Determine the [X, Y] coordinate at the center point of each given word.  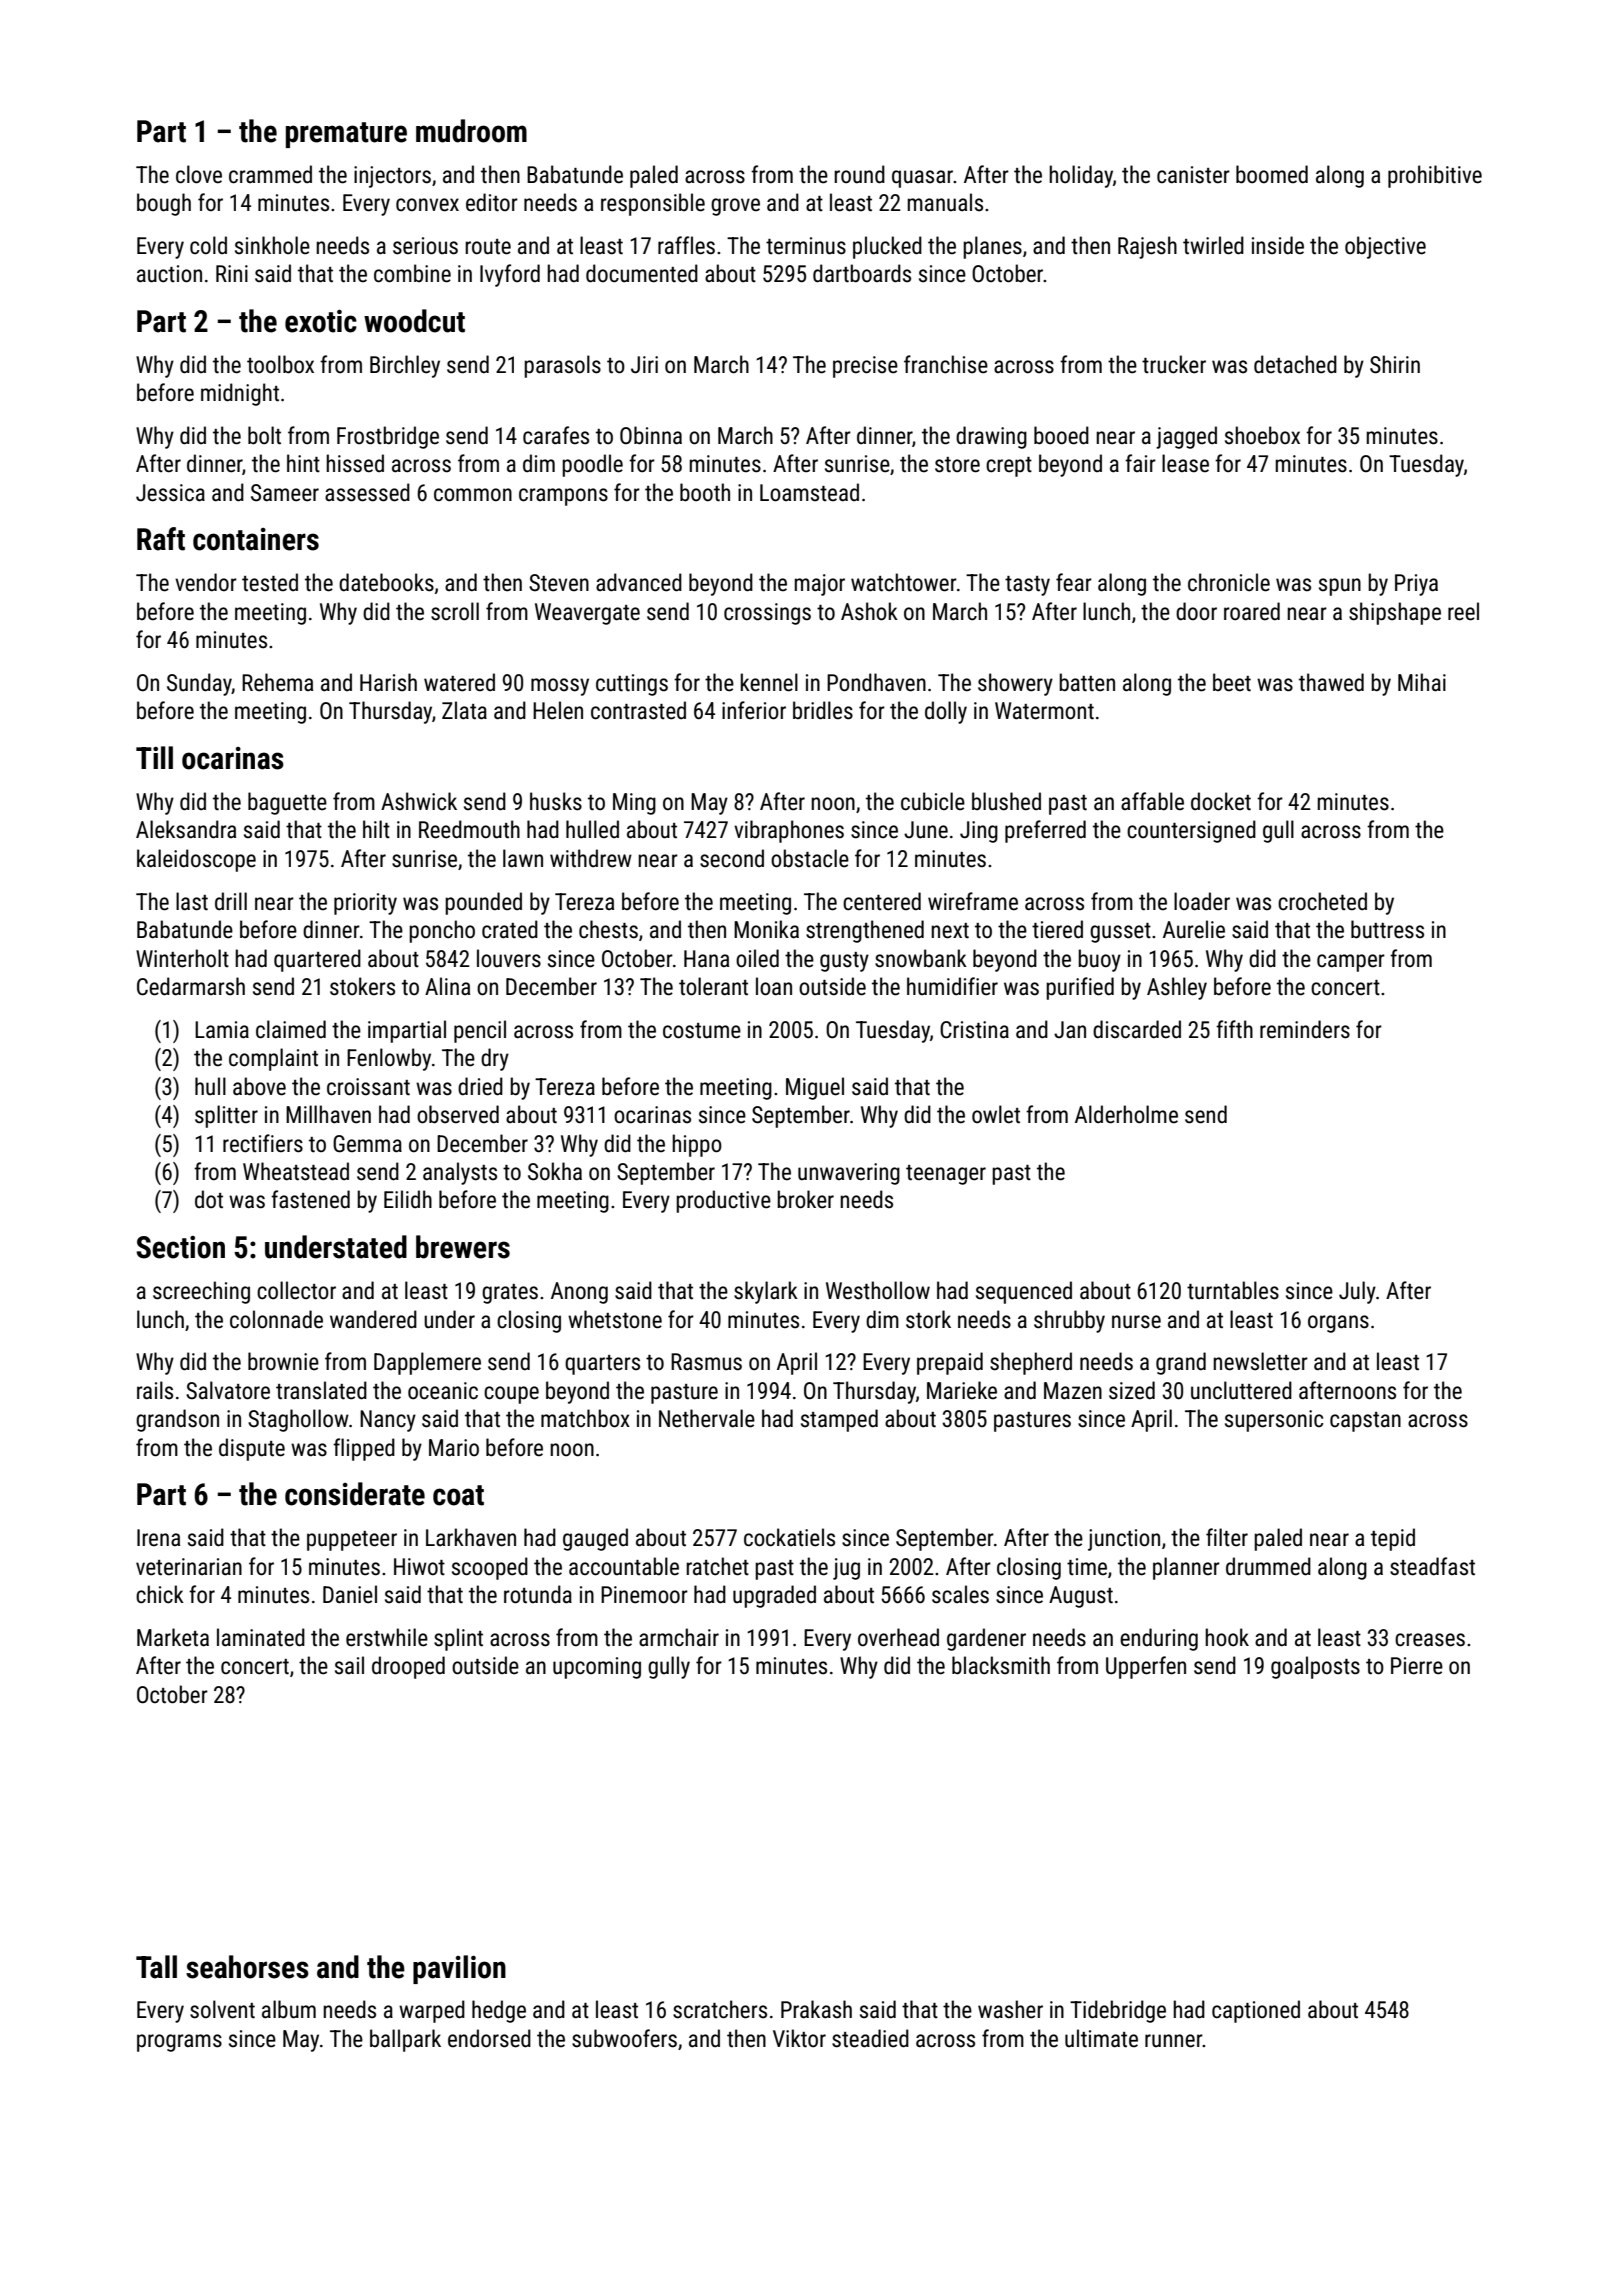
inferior [754, 710]
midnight [240, 394]
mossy [560, 687]
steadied [870, 2038]
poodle [592, 465]
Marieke [962, 1390]
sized [1132, 1390]
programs [179, 2043]
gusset [1120, 933]
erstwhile [387, 1637]
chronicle [1229, 582]
